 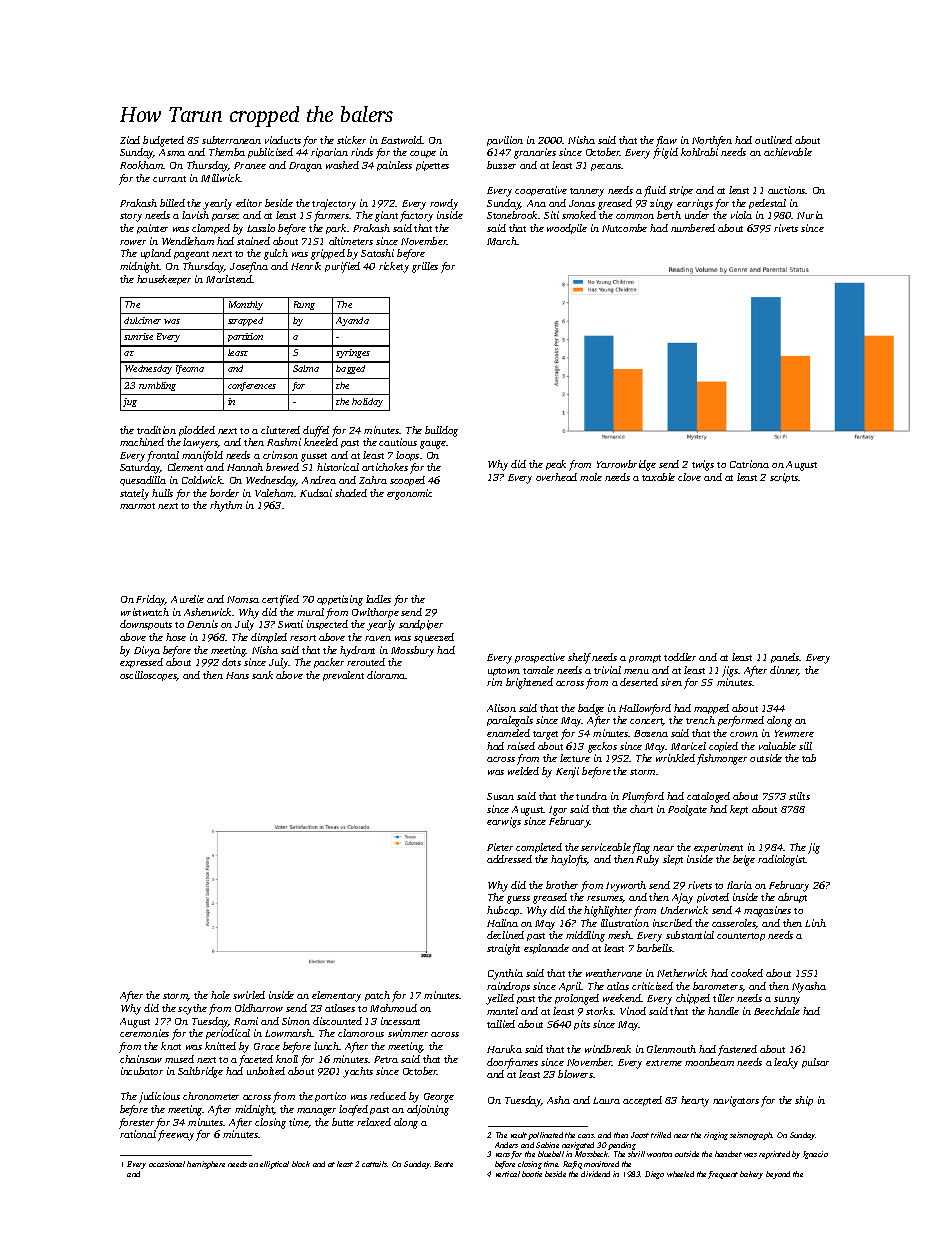 I want to click on Hans, so click(x=237, y=675).
